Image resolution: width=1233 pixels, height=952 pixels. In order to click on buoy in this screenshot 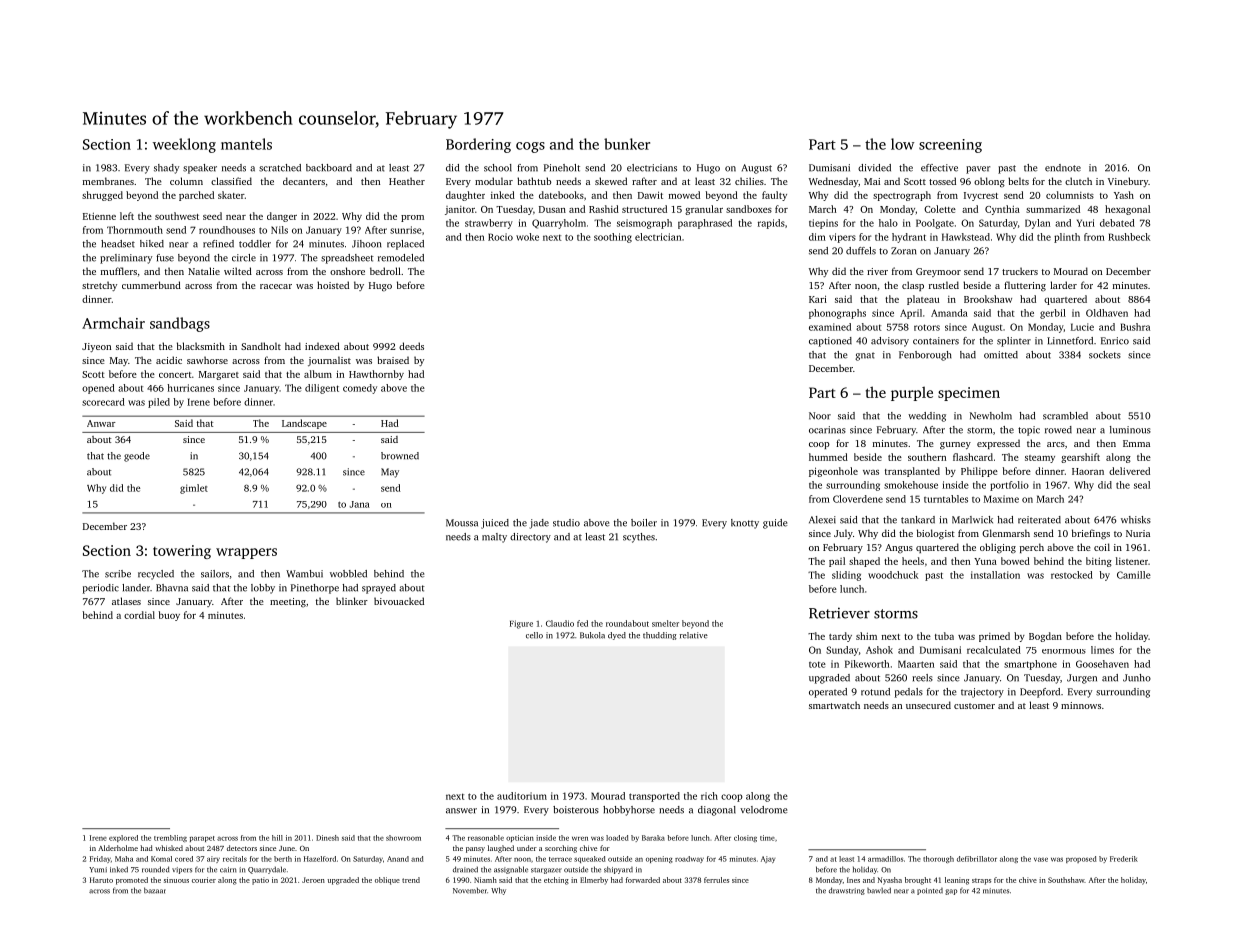, I will do `click(169, 616)`.
